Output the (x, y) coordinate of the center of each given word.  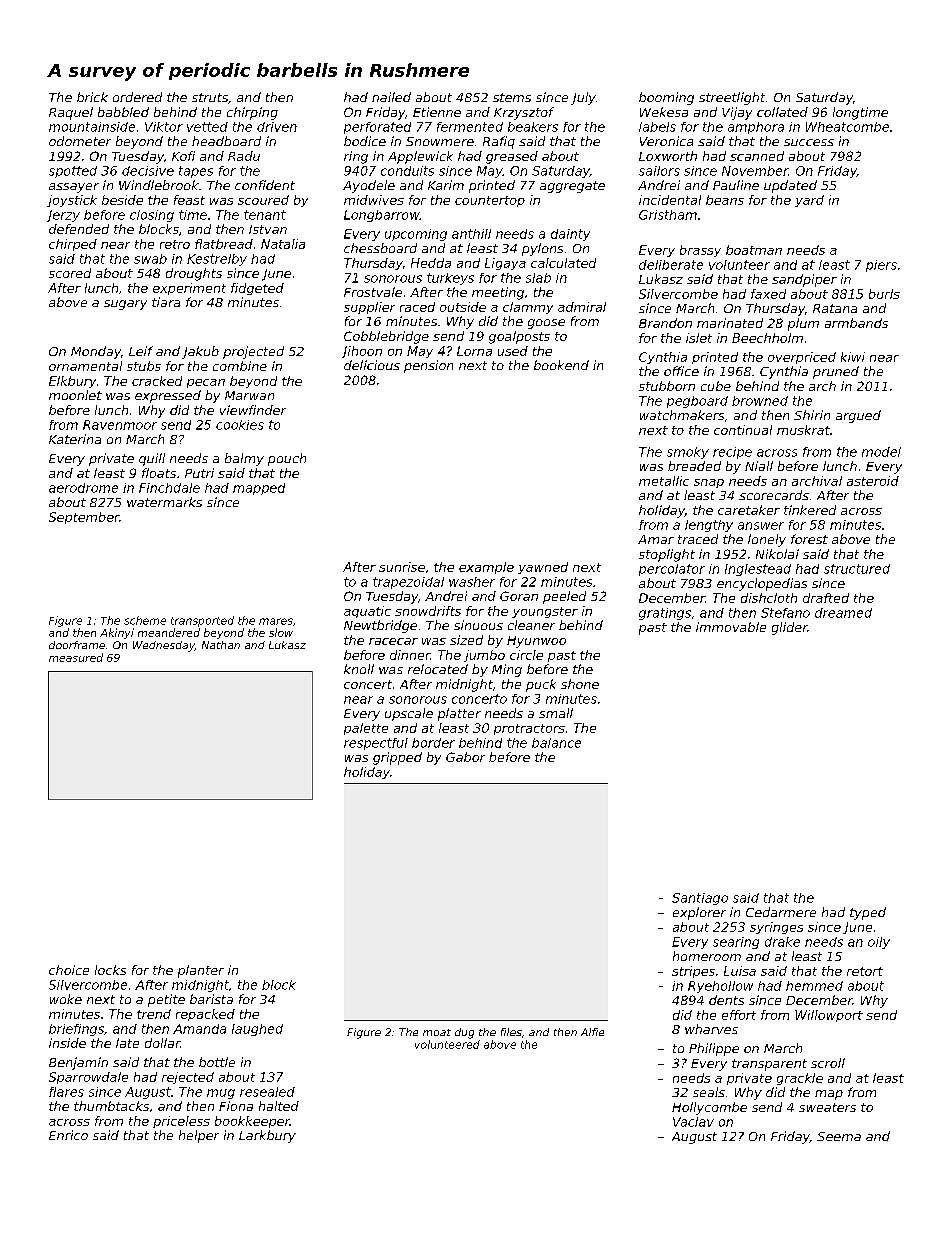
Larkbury (267, 1136)
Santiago (700, 899)
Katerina (75, 439)
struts (210, 97)
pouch (287, 459)
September (84, 518)
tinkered (810, 510)
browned (760, 401)
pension (428, 366)
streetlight (732, 98)
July (583, 98)
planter (201, 971)
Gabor (465, 757)
